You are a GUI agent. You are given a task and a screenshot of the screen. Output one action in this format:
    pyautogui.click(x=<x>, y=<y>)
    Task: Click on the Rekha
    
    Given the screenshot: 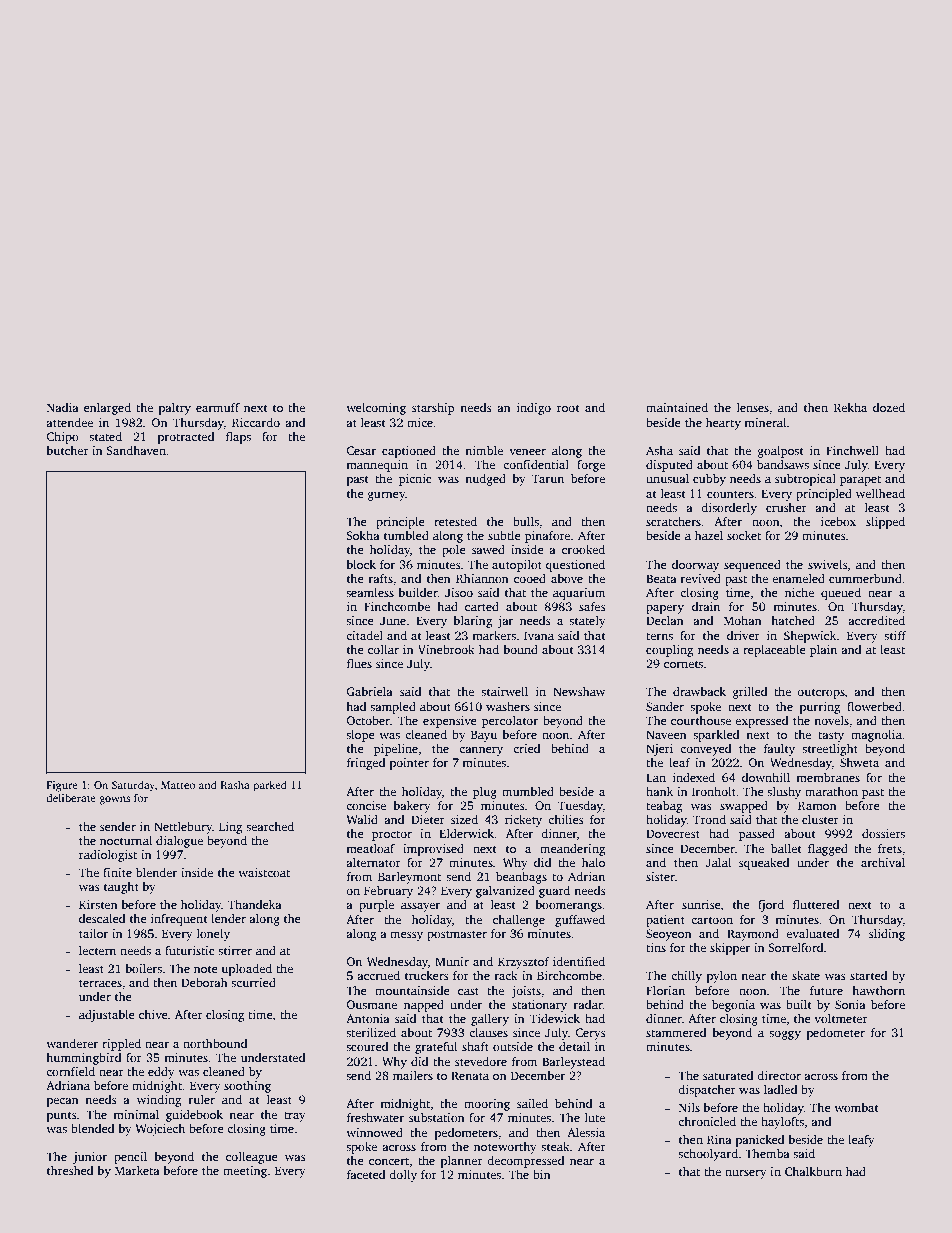 What is the action you would take?
    pyautogui.click(x=850, y=407)
